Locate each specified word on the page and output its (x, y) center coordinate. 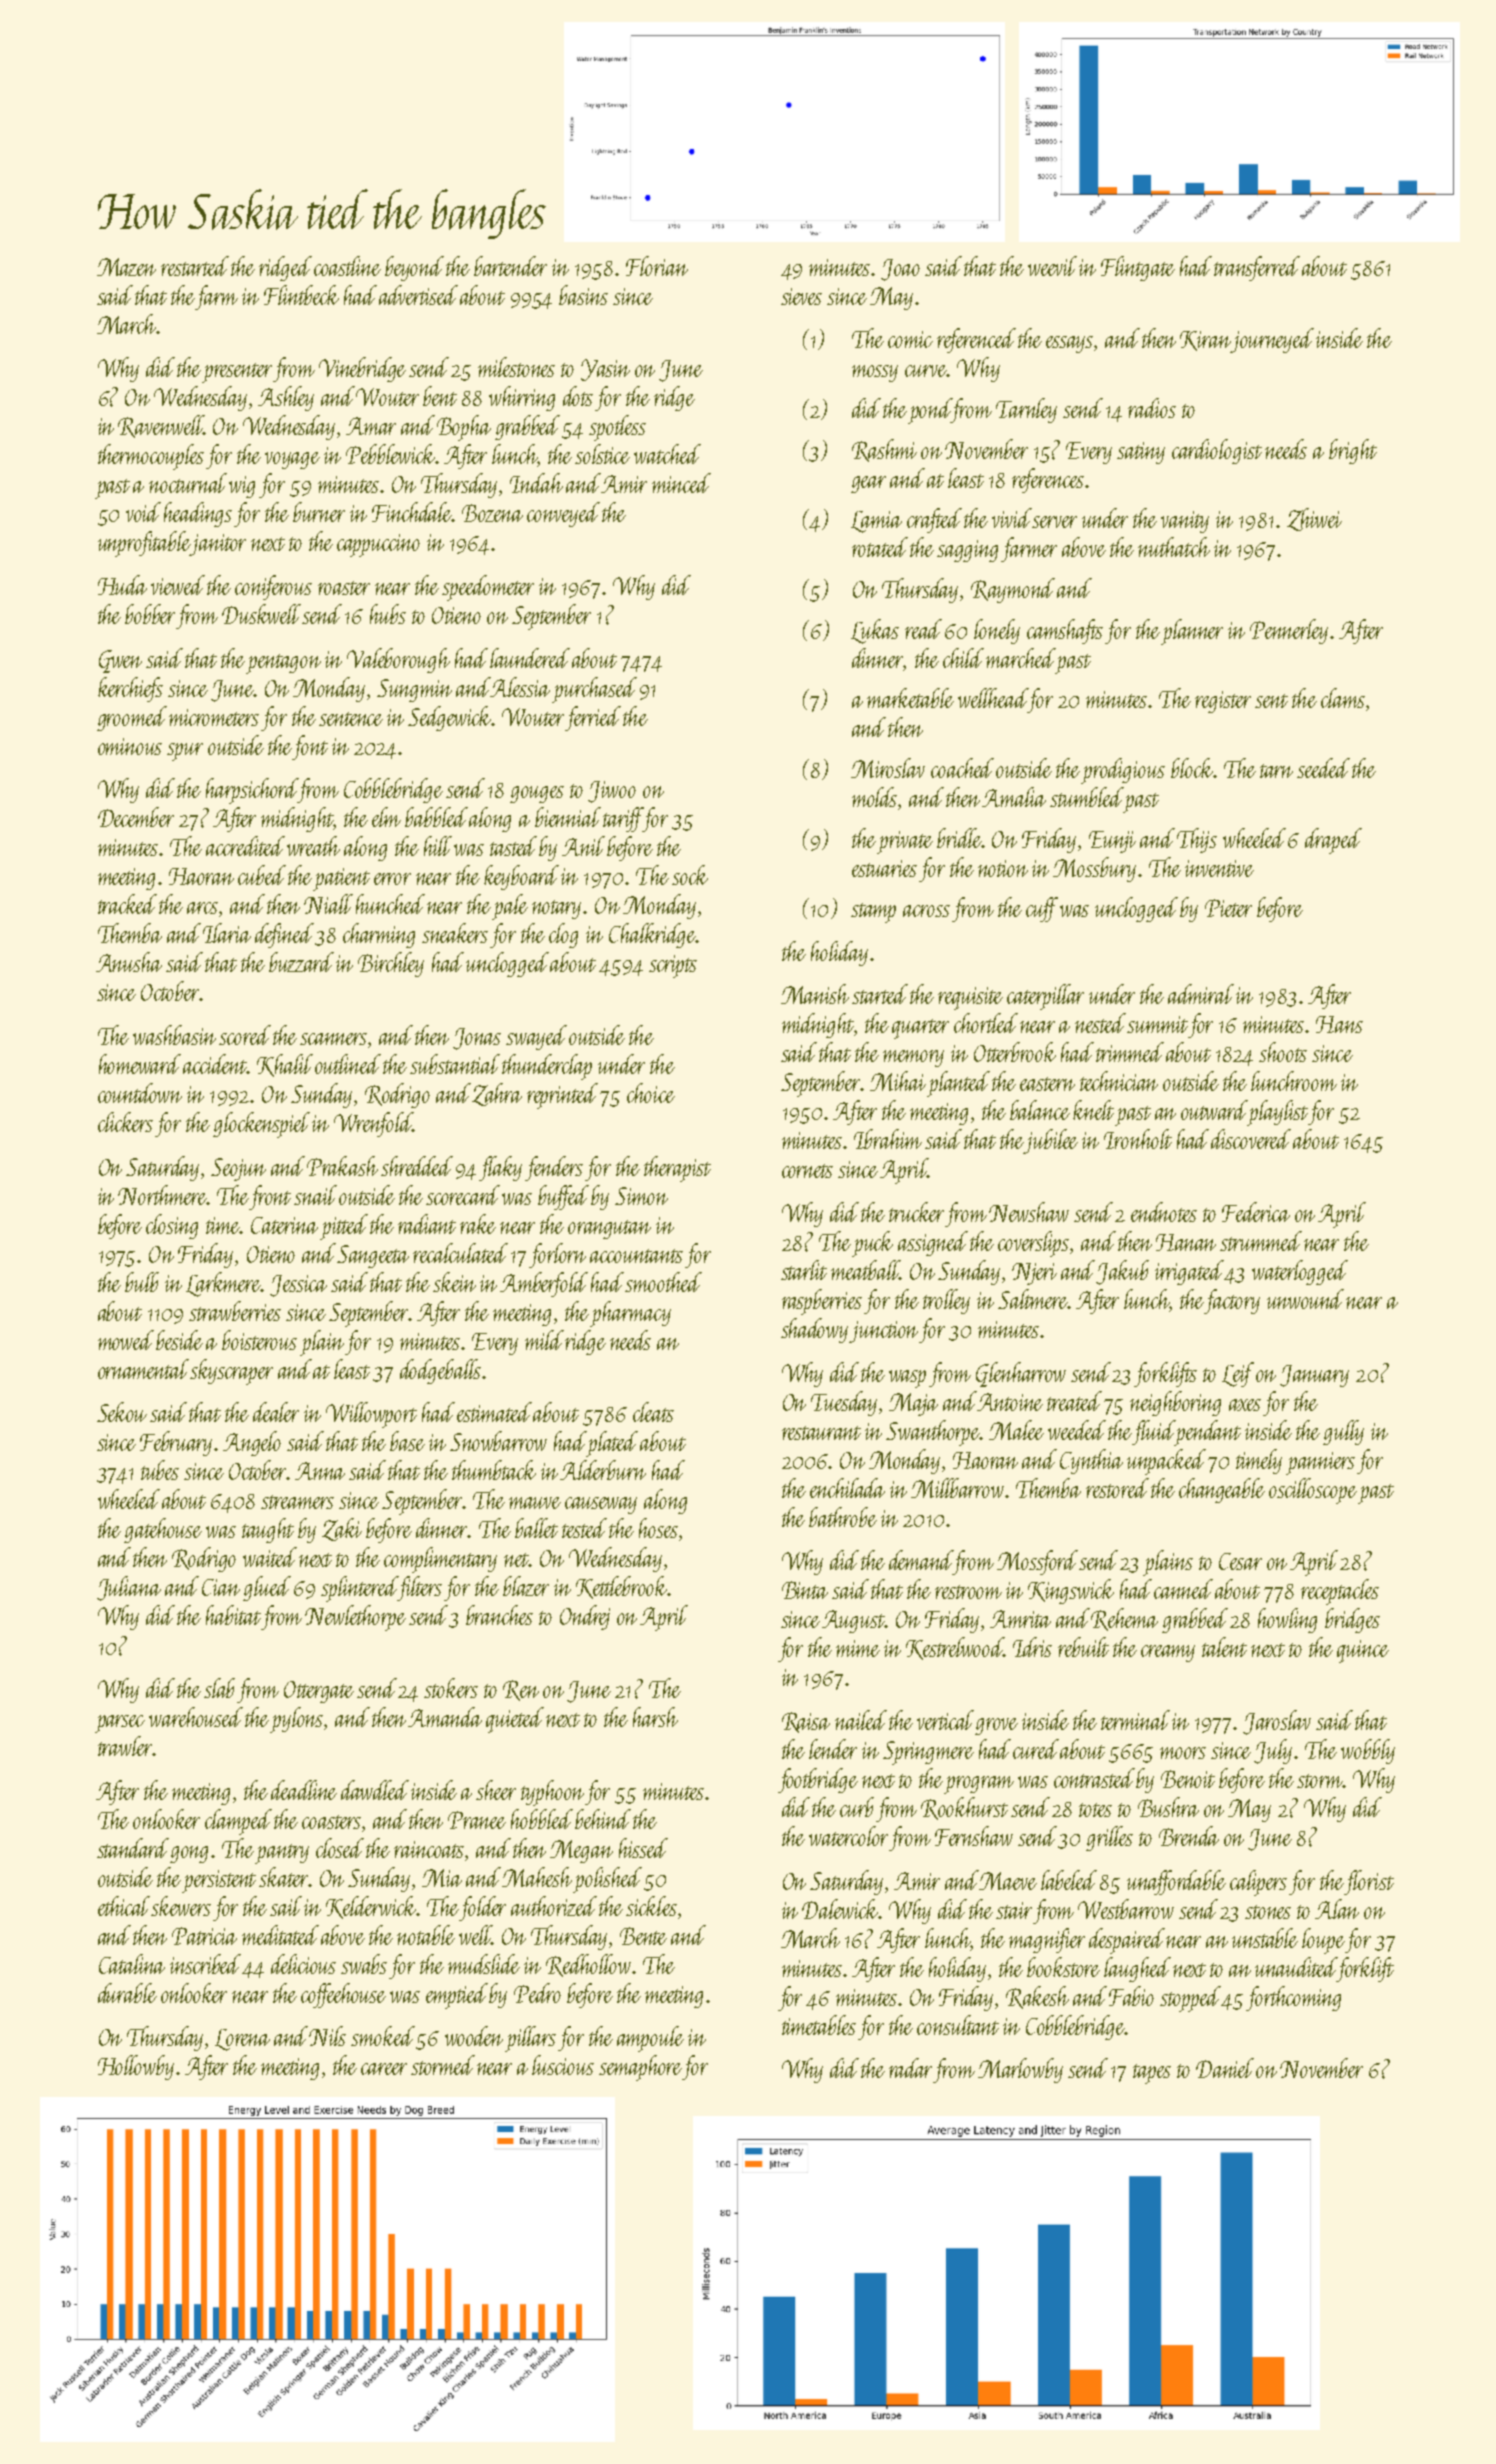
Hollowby (136, 2067)
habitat (233, 1615)
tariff (623, 819)
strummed (1261, 1241)
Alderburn (603, 1470)
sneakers (455, 933)
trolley (946, 1301)
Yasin (605, 370)
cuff (1042, 909)
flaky (500, 1168)
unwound (1305, 1299)
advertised (418, 295)
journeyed (1273, 340)
